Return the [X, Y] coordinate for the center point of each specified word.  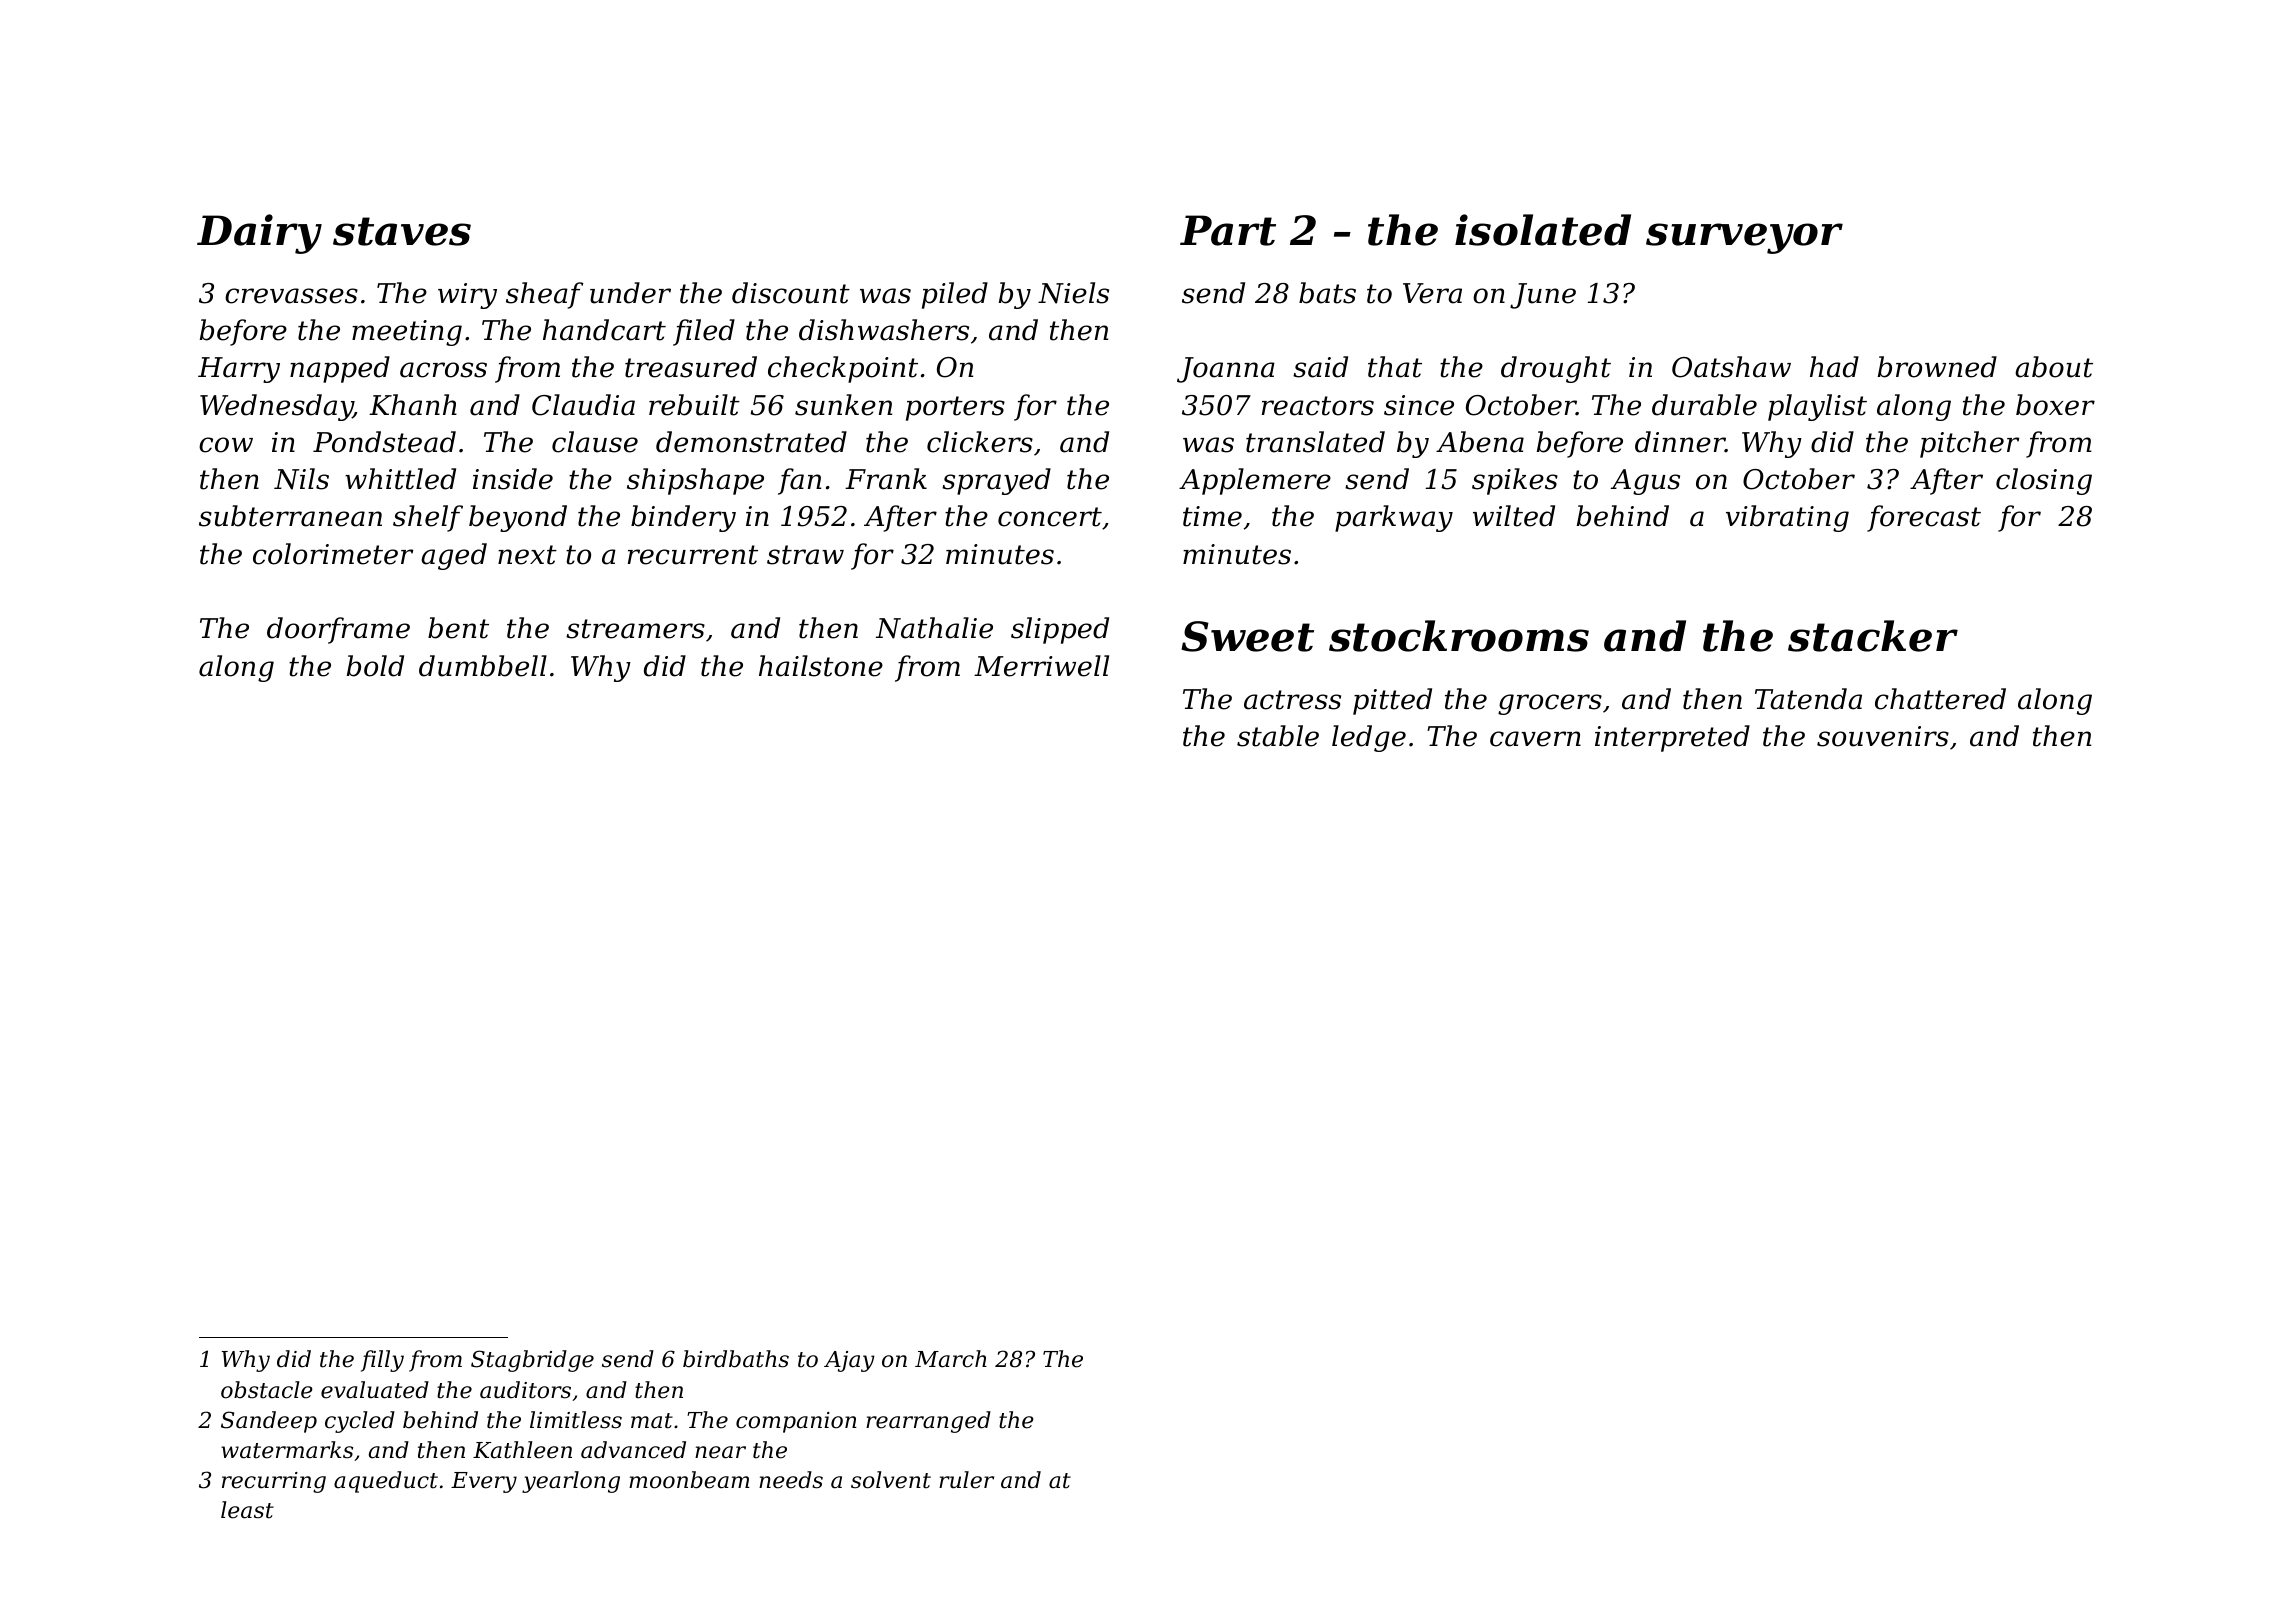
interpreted [1672, 738]
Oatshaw [1731, 367]
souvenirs [1883, 736]
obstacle [267, 1390]
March [951, 1359]
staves [402, 231]
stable [1278, 736]
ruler [966, 1480]
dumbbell [483, 666]
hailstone [821, 666]
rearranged [928, 1422]
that [1395, 367]
